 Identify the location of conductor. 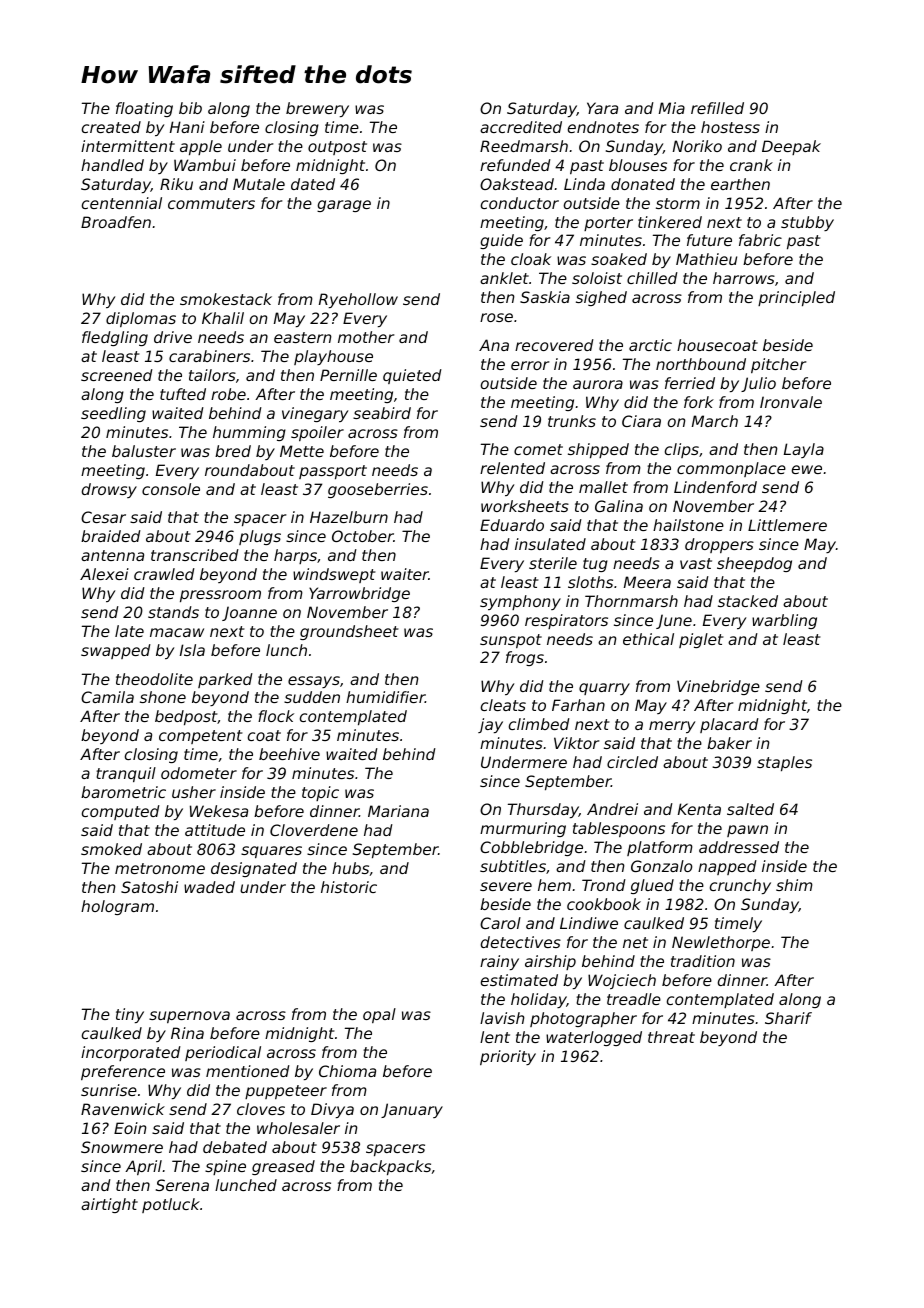
(520, 203).
